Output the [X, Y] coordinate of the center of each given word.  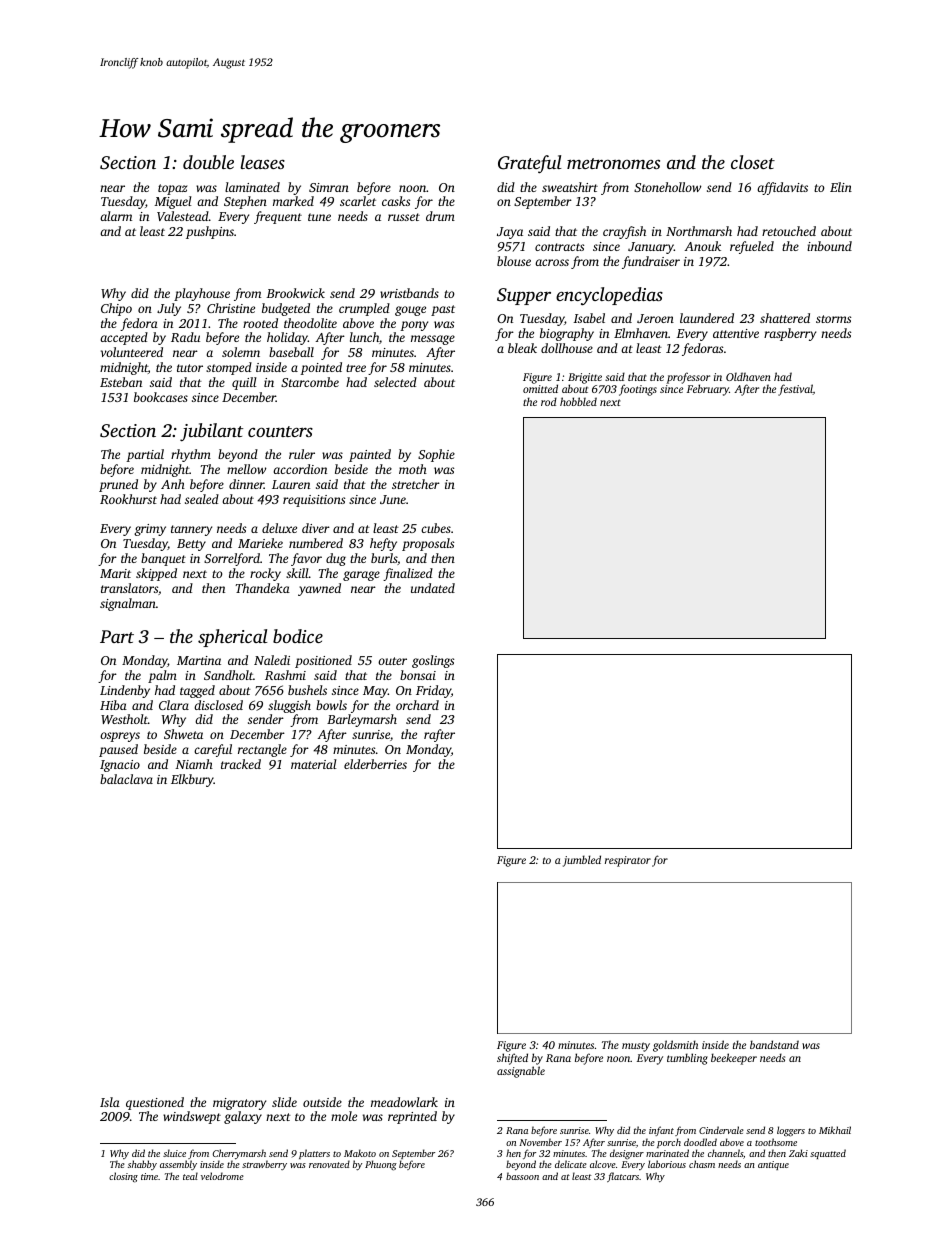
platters [314, 1154]
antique [773, 1165]
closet [753, 162]
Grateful [530, 164]
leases [263, 162]
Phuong [381, 1165]
